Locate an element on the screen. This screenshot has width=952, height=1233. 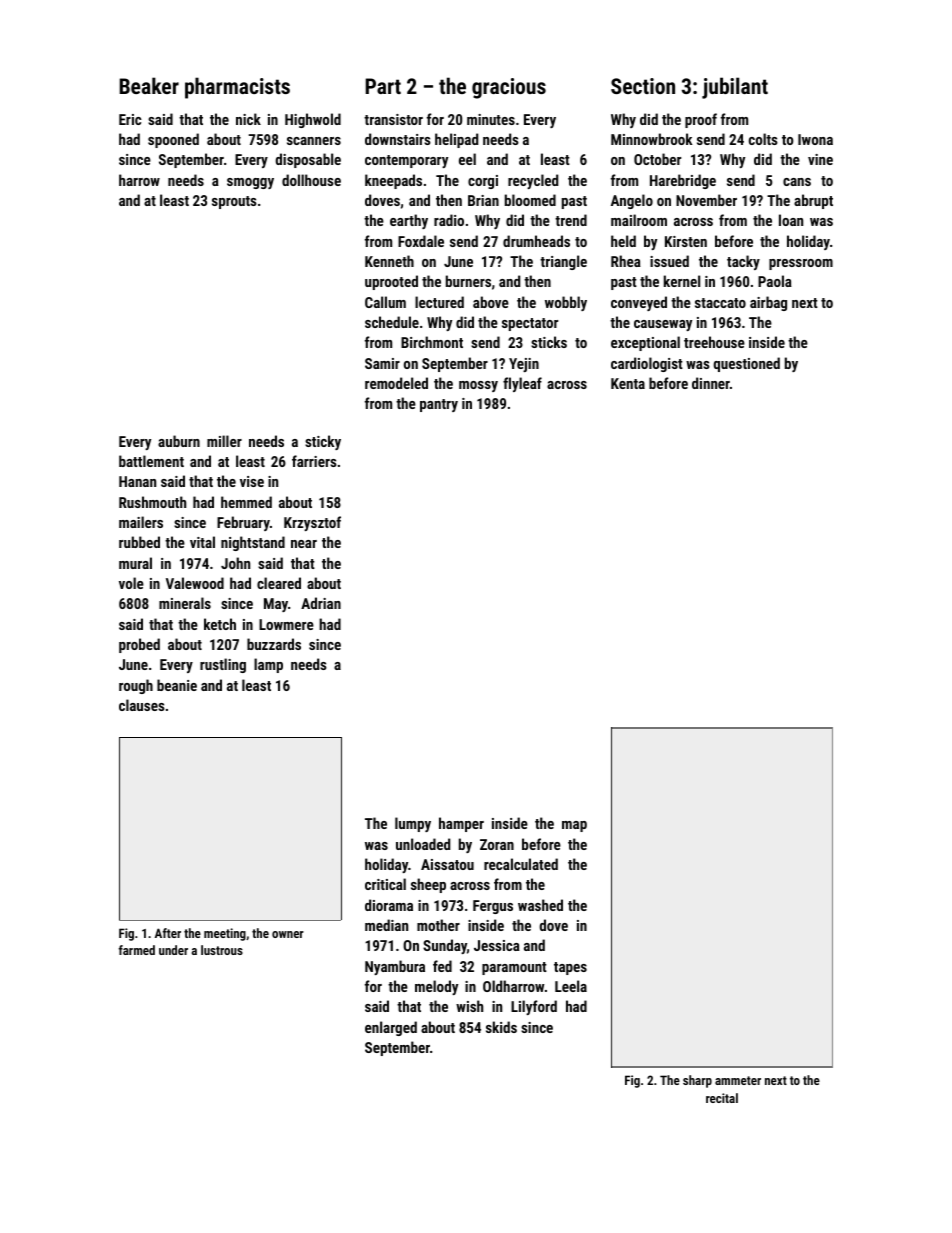
Callum is located at coordinates (385, 302).
